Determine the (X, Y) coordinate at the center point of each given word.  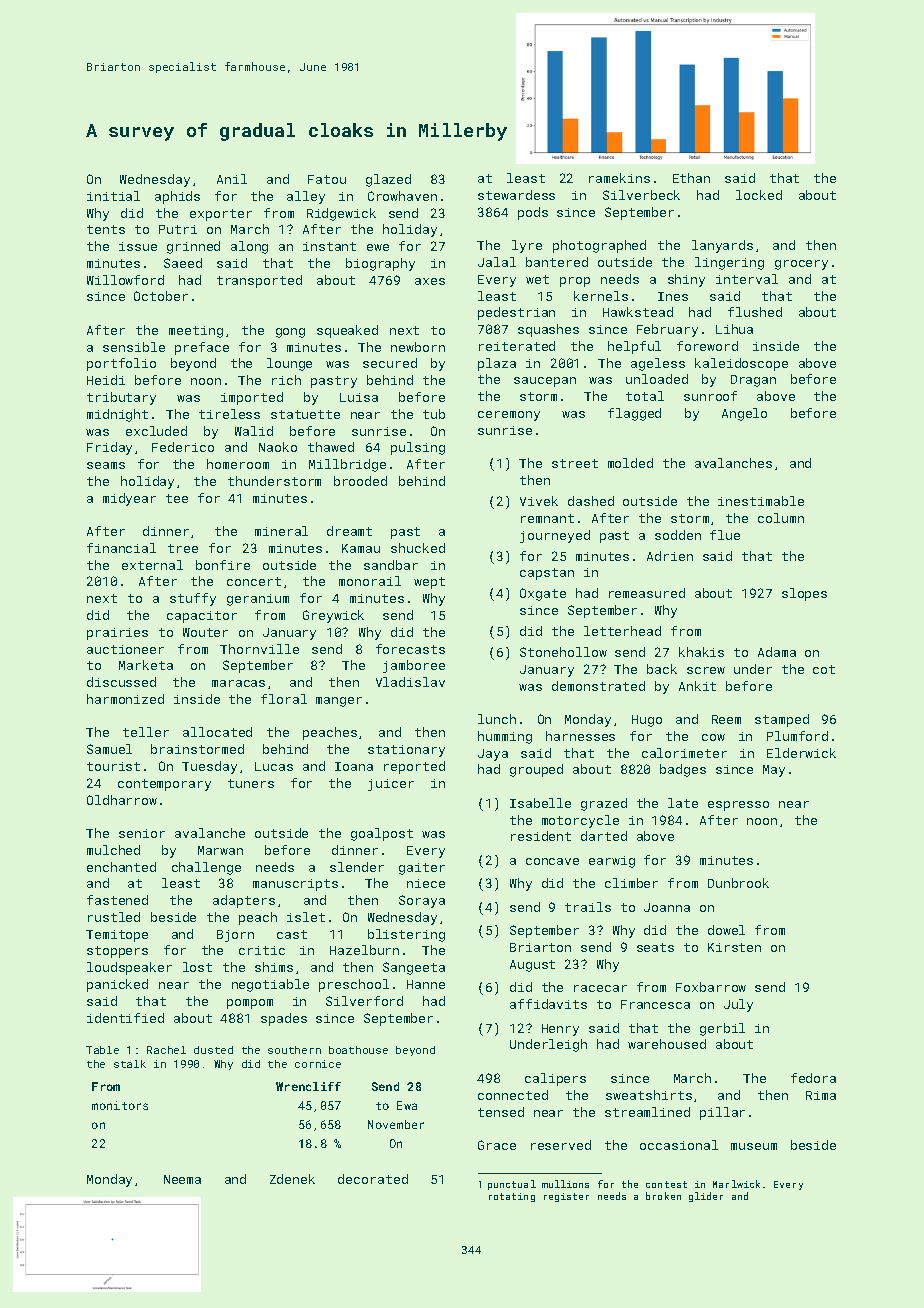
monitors (120, 1105)
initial (113, 196)
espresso (738, 806)
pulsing (418, 448)
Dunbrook (738, 883)
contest (666, 1184)
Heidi (106, 380)
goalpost (382, 834)
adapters (244, 901)
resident (541, 836)
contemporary (164, 785)
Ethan (691, 178)
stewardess (516, 195)
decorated (373, 1179)
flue (725, 535)
